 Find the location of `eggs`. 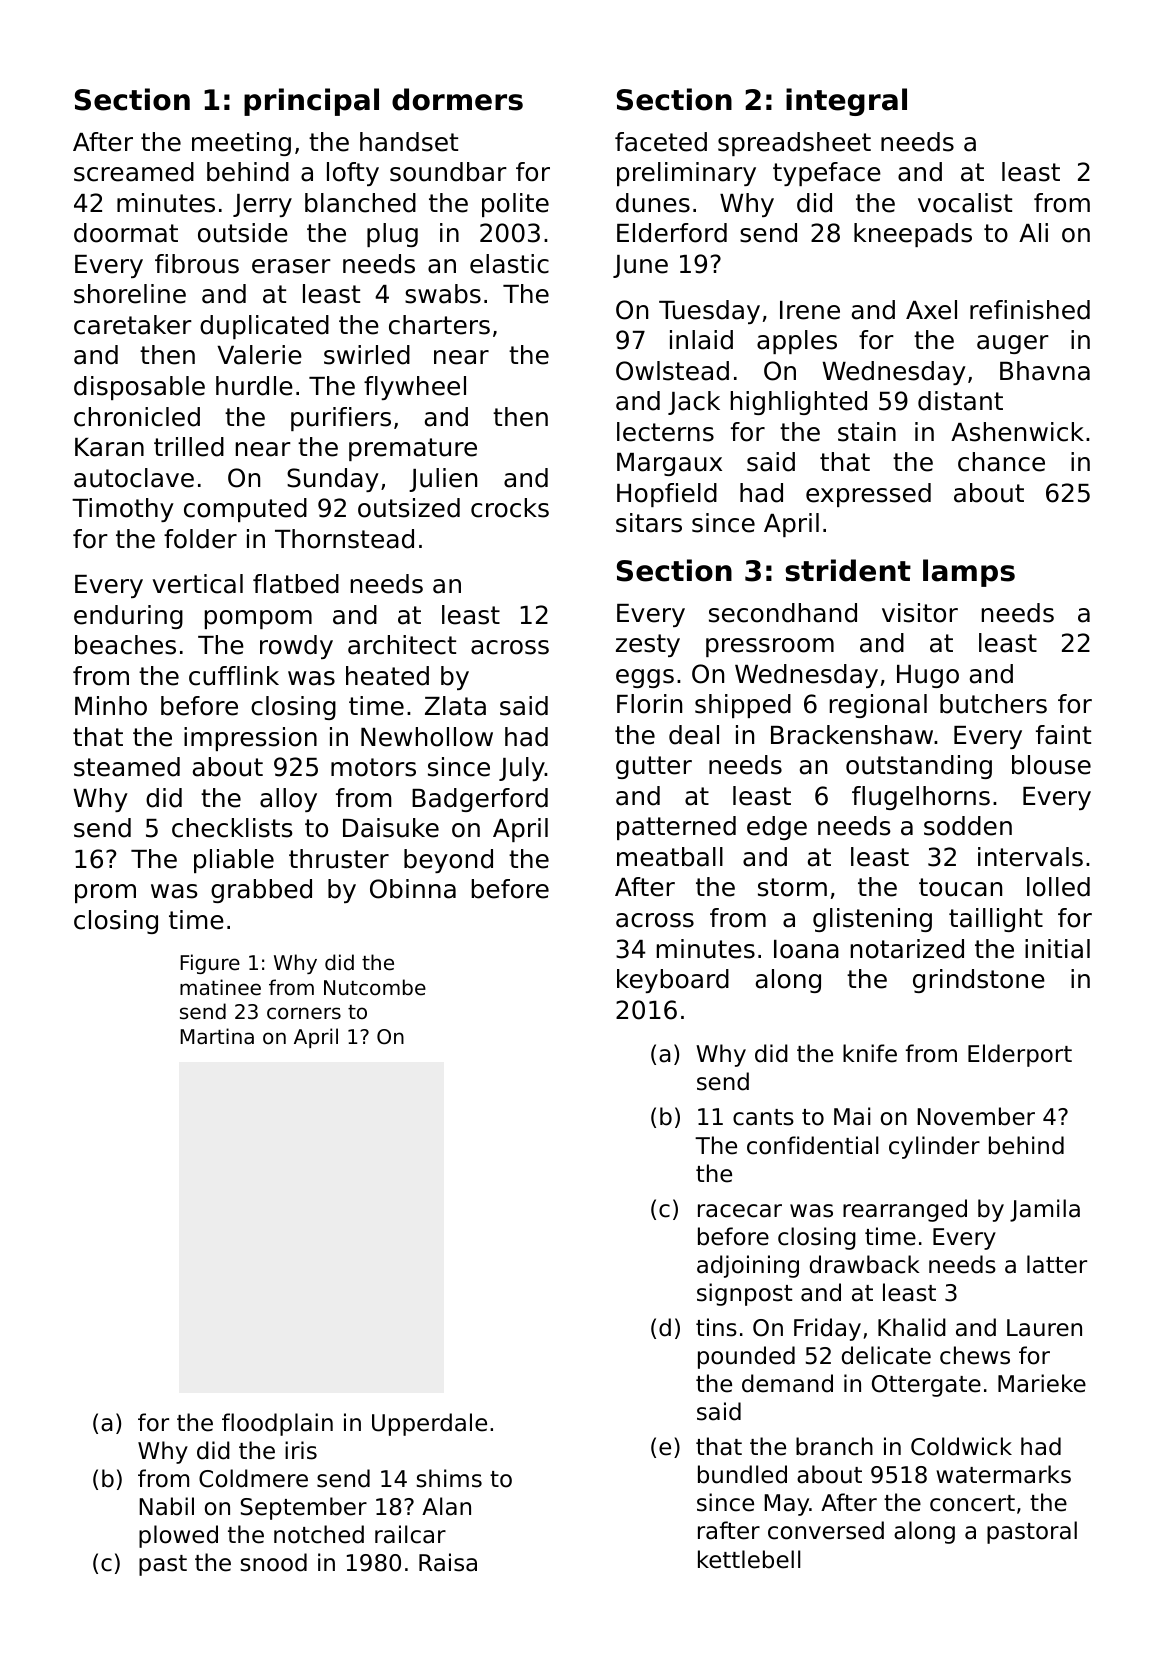

eggs is located at coordinates (645, 678).
